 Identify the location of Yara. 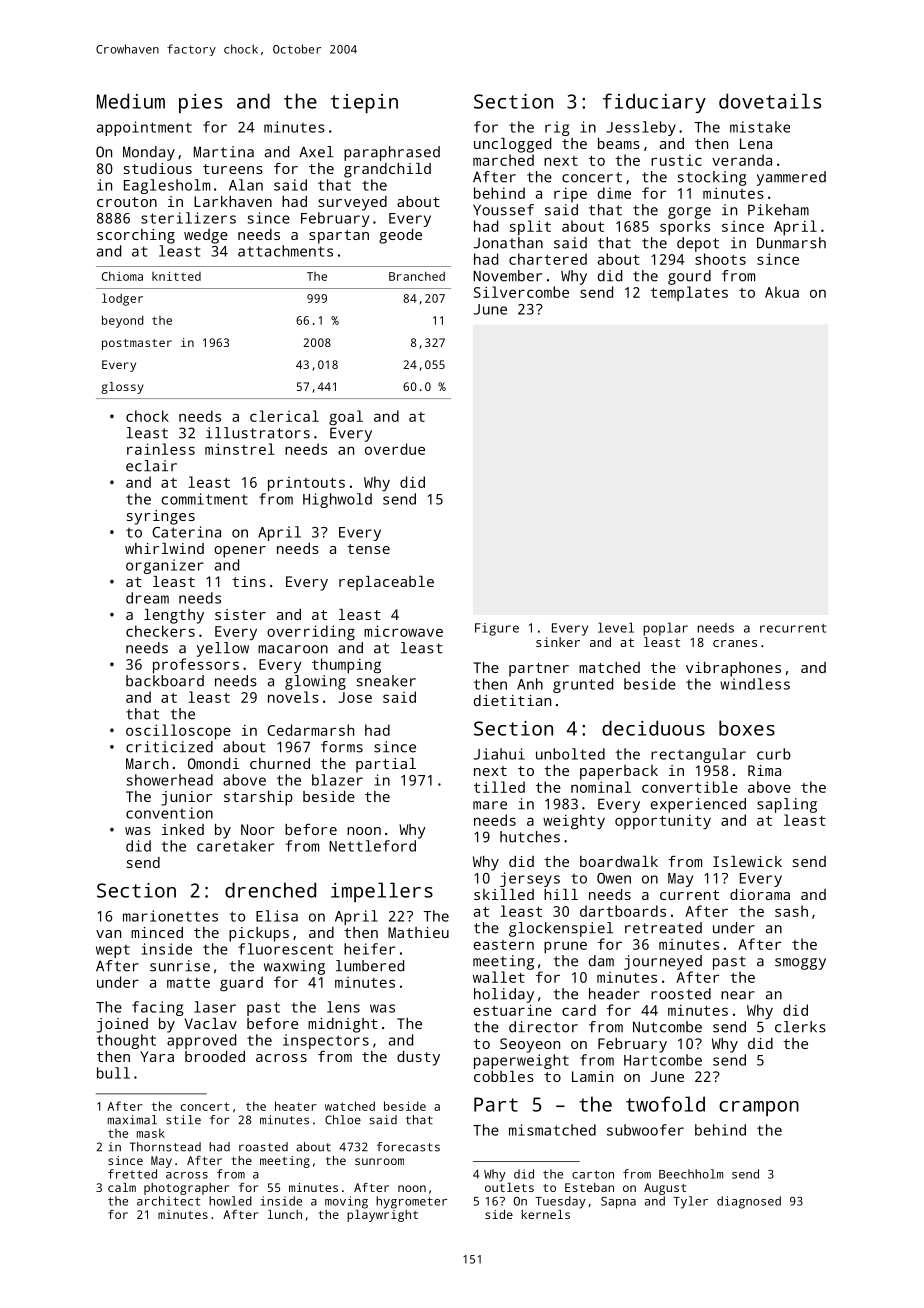
(157, 1056).
